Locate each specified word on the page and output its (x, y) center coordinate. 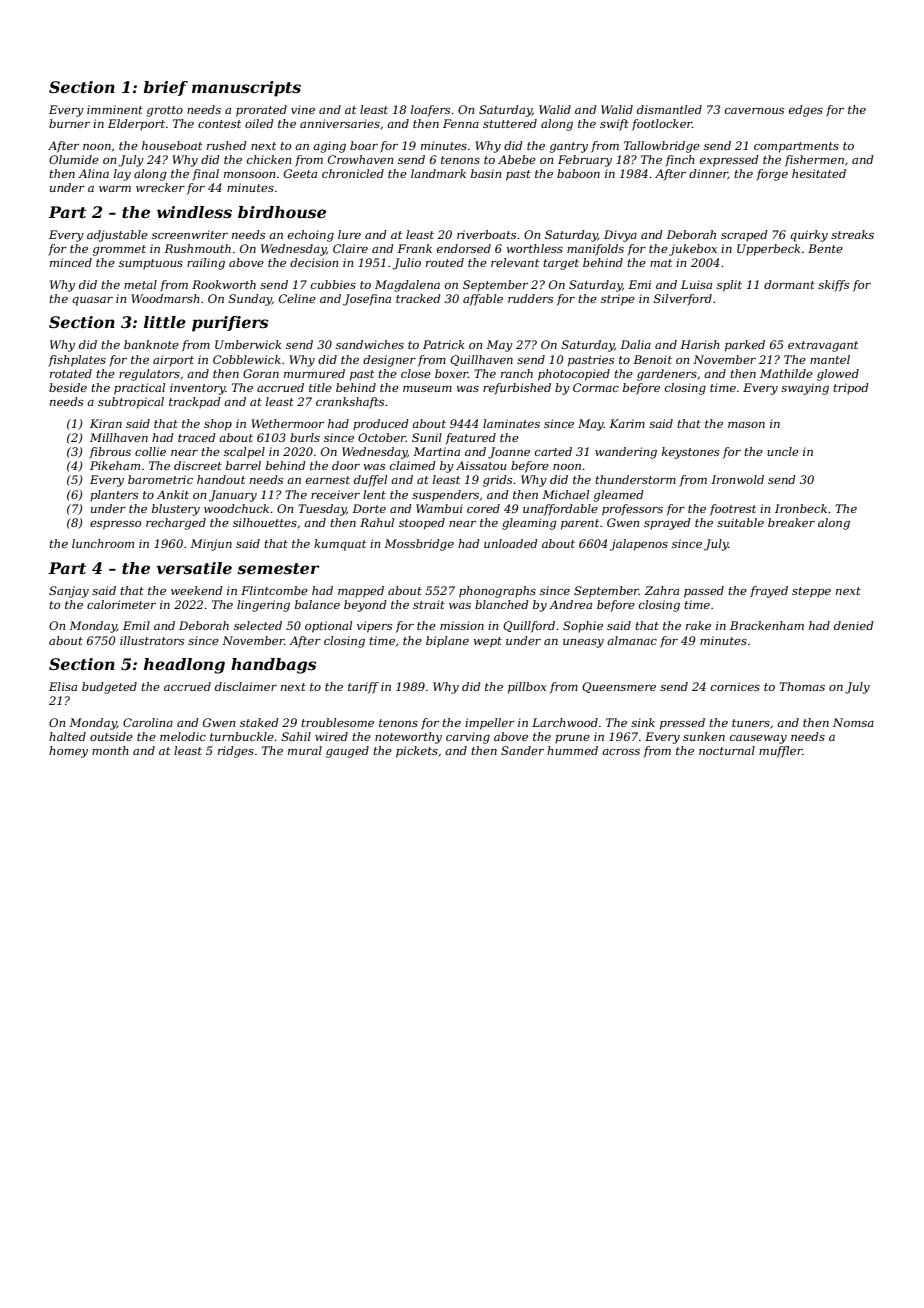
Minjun (211, 545)
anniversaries (340, 123)
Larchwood (565, 722)
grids (497, 481)
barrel (243, 465)
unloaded (511, 543)
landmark (438, 173)
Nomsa (853, 722)
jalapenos (639, 545)
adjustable (117, 236)
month (110, 750)
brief (165, 88)
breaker (791, 522)
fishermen (814, 161)
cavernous (754, 111)
